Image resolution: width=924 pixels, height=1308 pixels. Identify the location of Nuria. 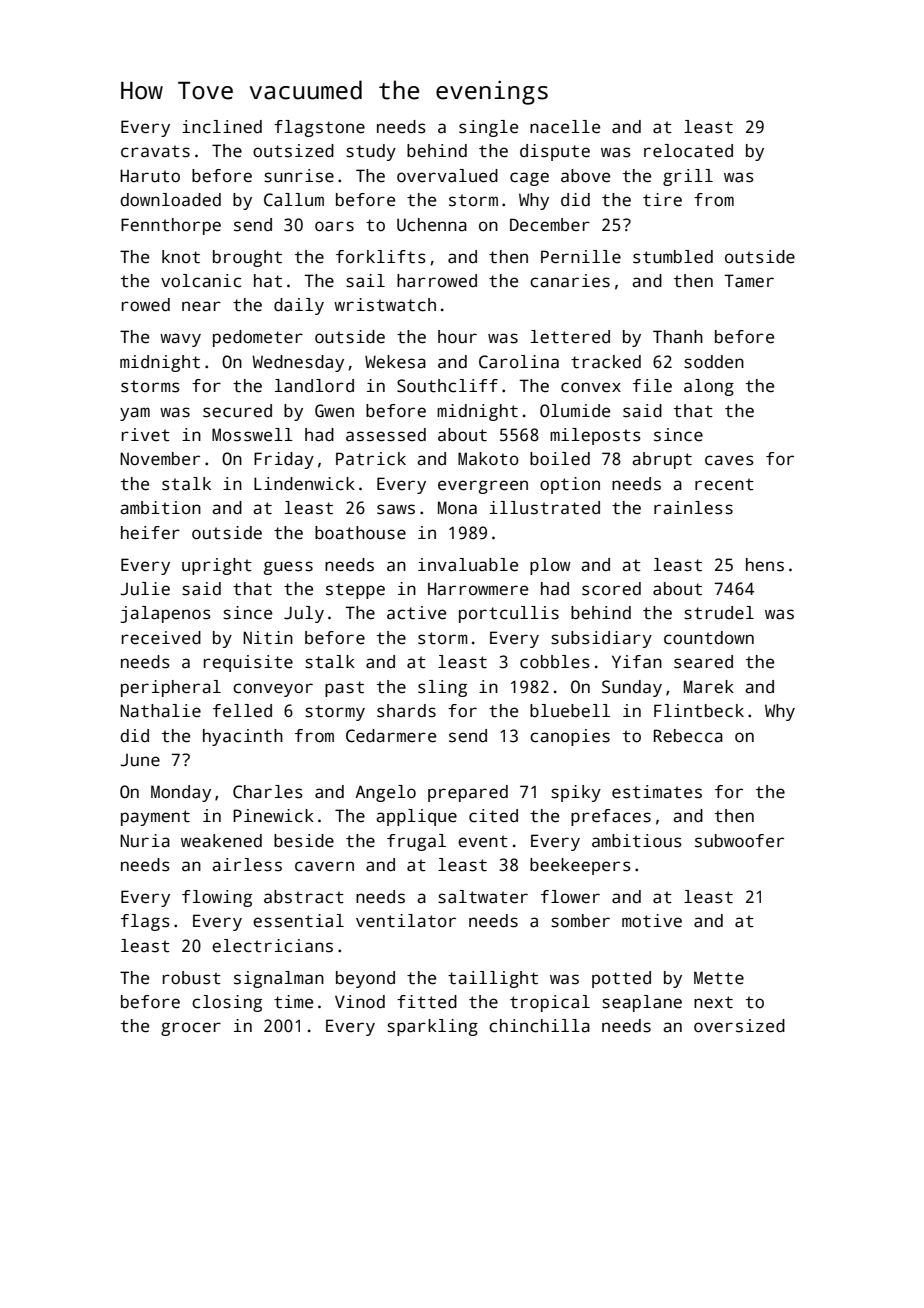
(145, 841).
